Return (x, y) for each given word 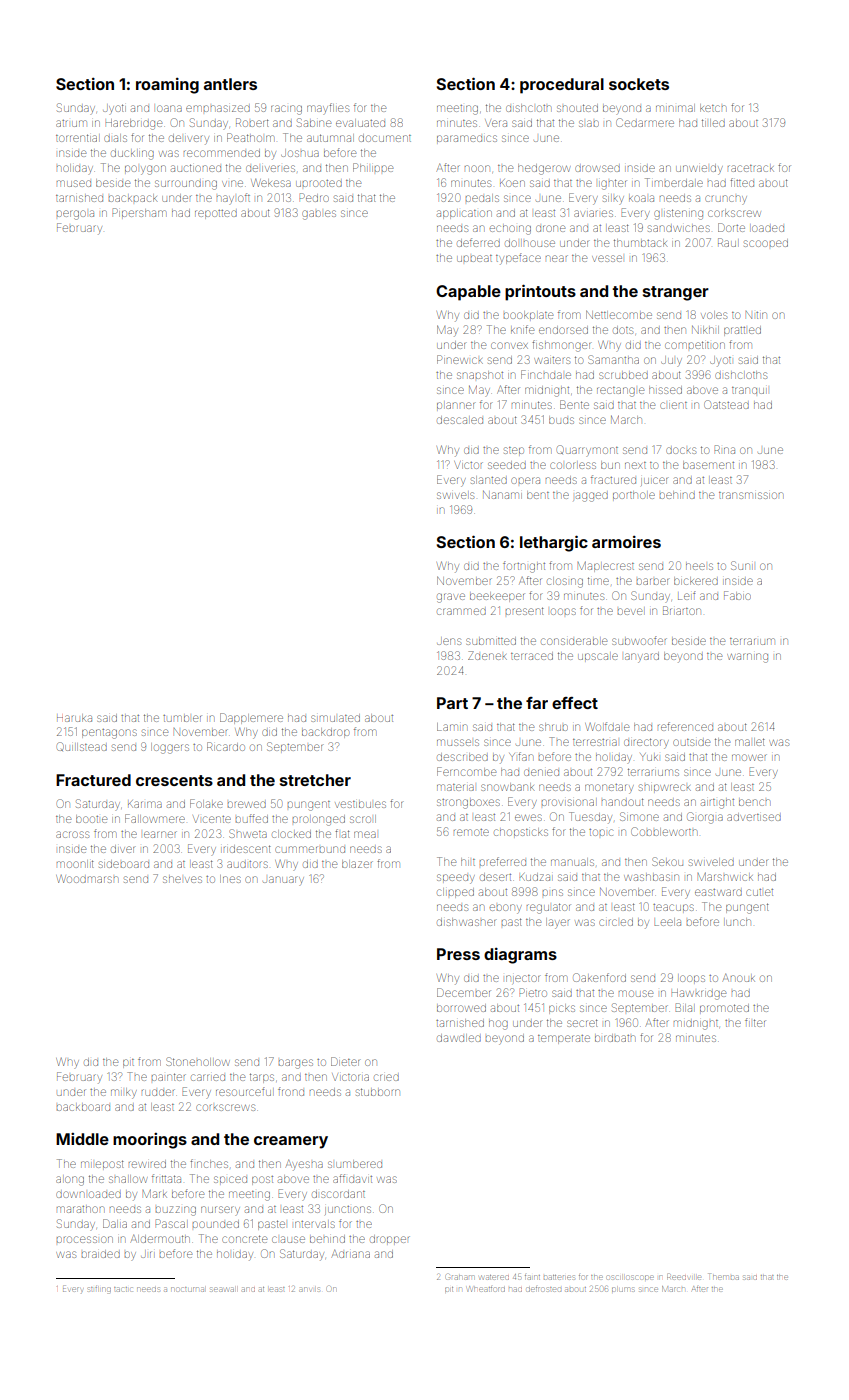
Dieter (345, 1061)
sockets (639, 84)
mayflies (328, 108)
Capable (468, 293)
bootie (91, 819)
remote (471, 832)
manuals (572, 862)
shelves (182, 879)
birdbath (614, 1038)
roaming (167, 86)
